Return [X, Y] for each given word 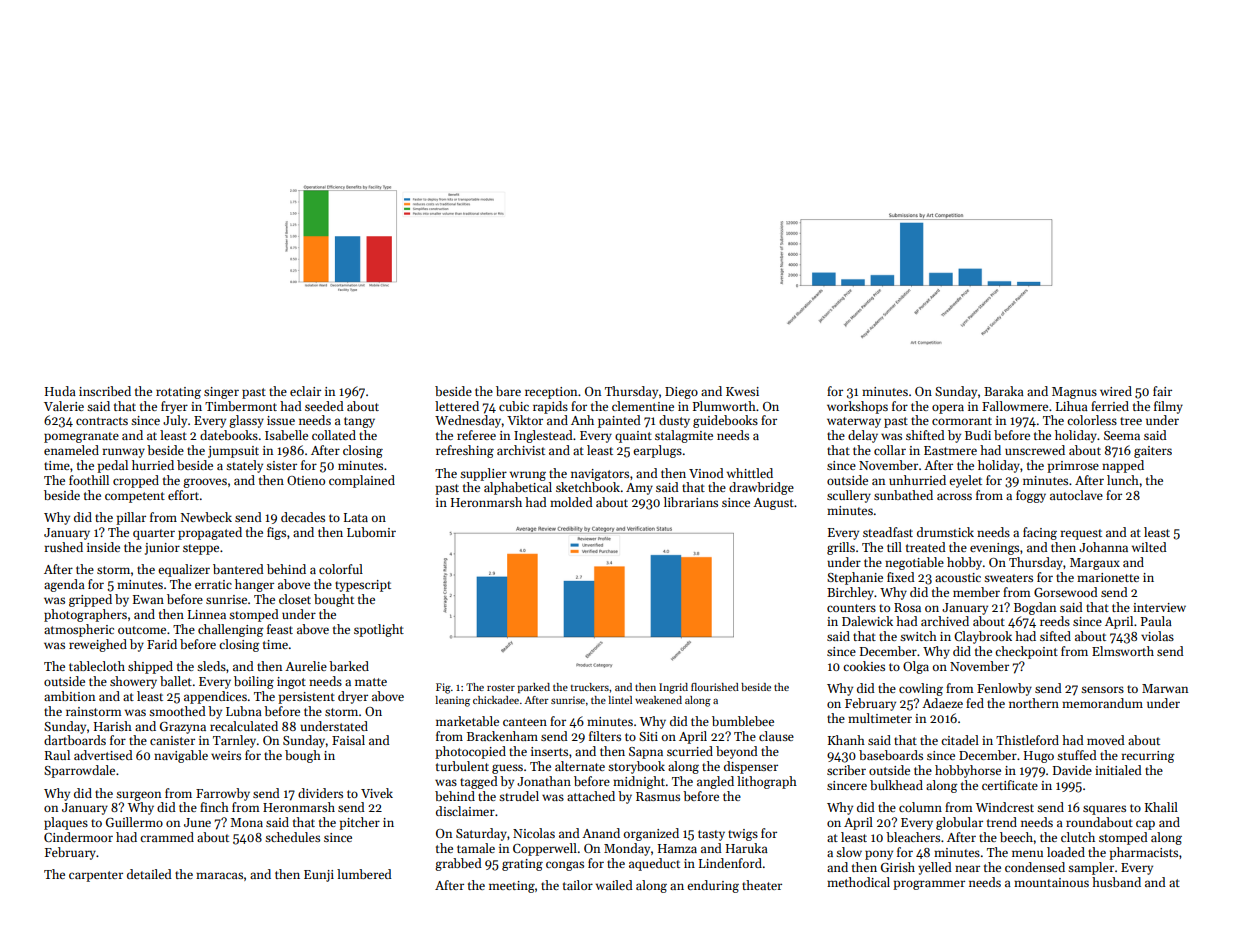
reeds [1055, 621]
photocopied [470, 752]
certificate [1010, 785]
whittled [750, 473]
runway [124, 453]
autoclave [1076, 495]
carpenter [96, 876]
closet [295, 599]
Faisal [348, 740]
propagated [210, 533]
